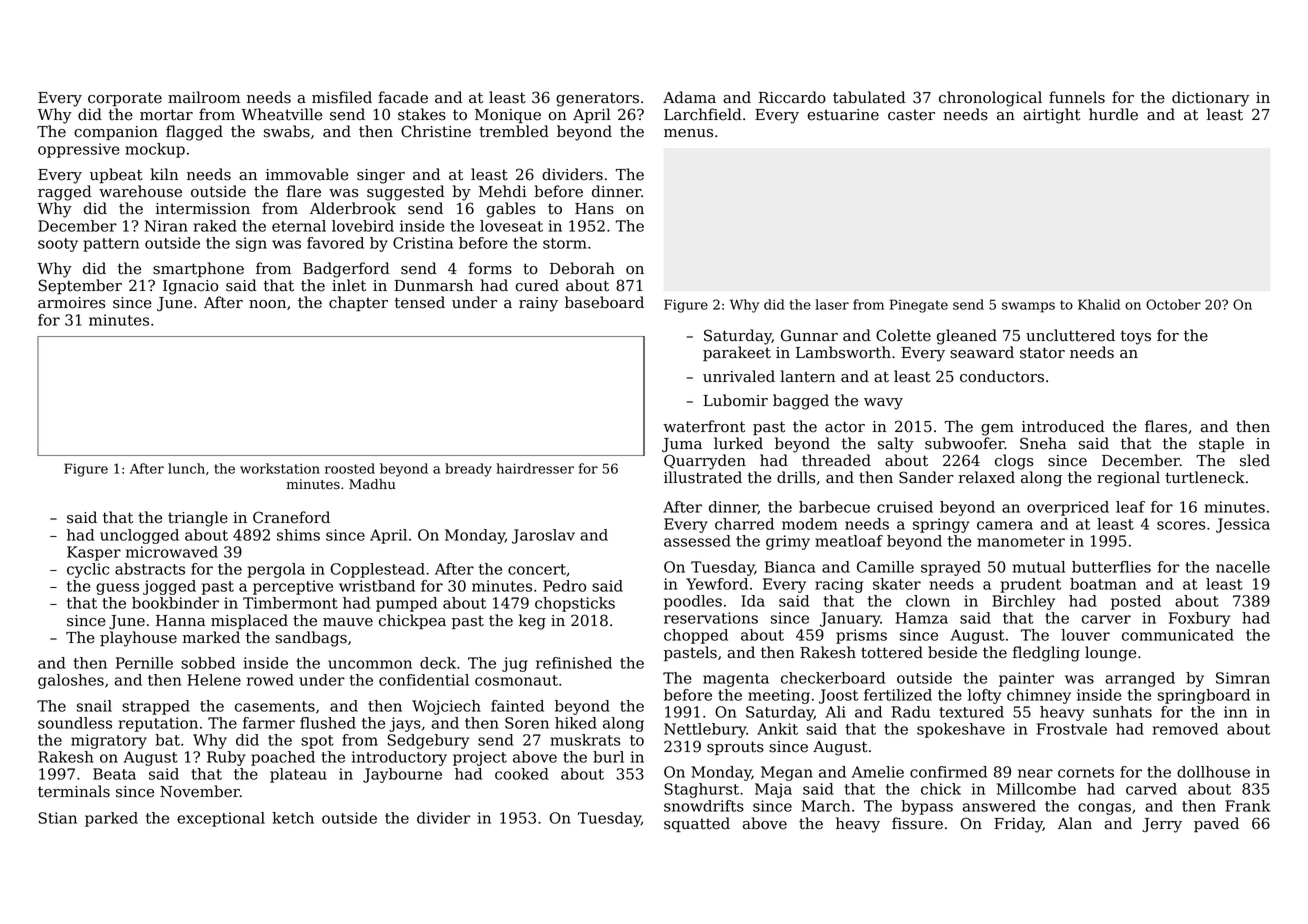  What do you see at coordinates (1113, 114) in the screenshot?
I see `hurdle` at bounding box center [1113, 114].
